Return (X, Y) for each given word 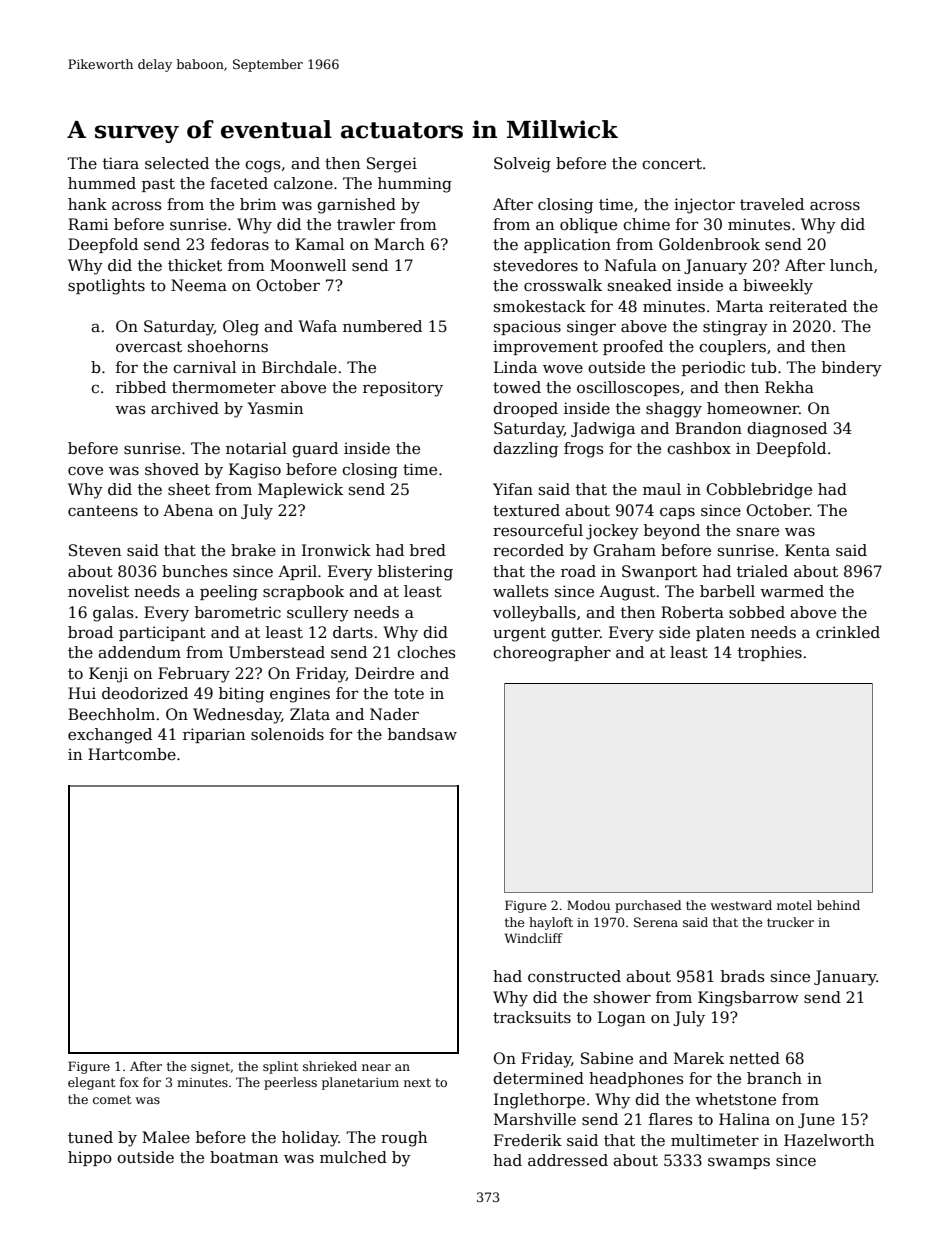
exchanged (110, 736)
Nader (394, 714)
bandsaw (422, 734)
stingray (735, 328)
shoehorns (228, 346)
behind (838, 905)
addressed (568, 1160)
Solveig (522, 165)
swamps (739, 1163)
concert (672, 164)
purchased (648, 906)
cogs (262, 166)
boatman (244, 1157)
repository (403, 389)
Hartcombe (132, 754)
